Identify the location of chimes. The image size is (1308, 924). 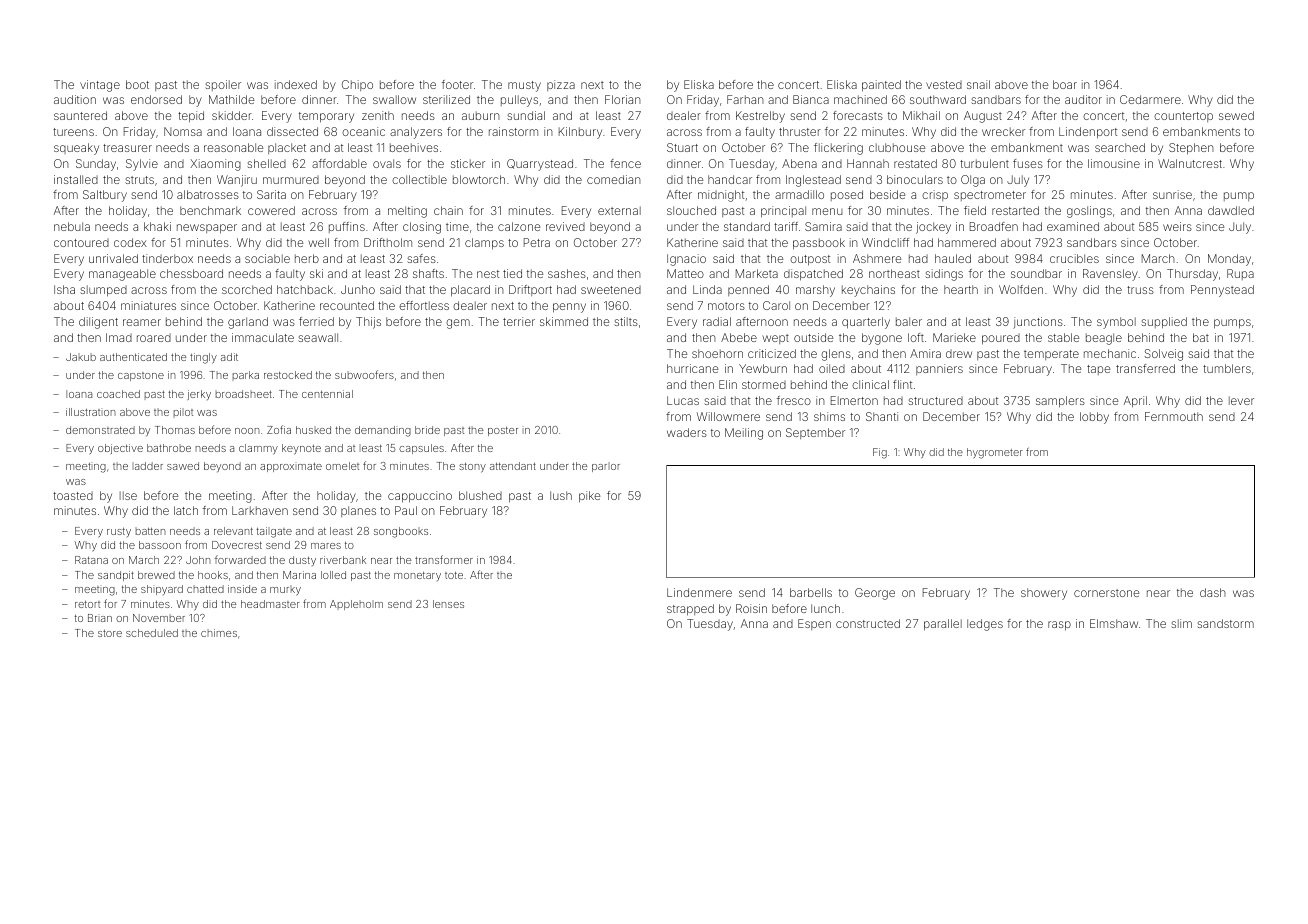
(219, 633).
